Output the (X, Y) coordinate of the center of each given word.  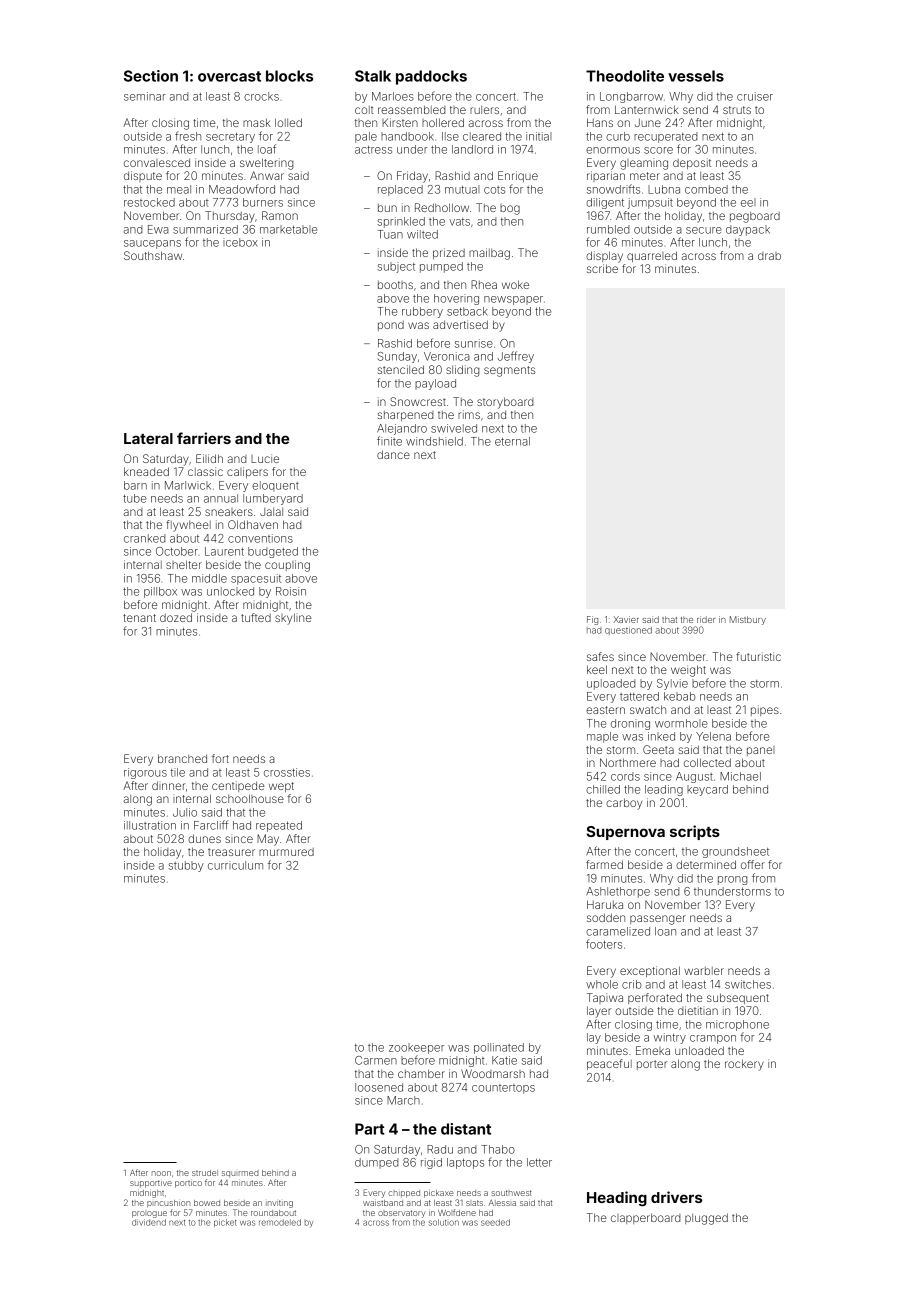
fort (220, 758)
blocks (289, 76)
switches (748, 984)
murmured (286, 852)
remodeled (280, 1222)
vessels (696, 76)
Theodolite (625, 76)
